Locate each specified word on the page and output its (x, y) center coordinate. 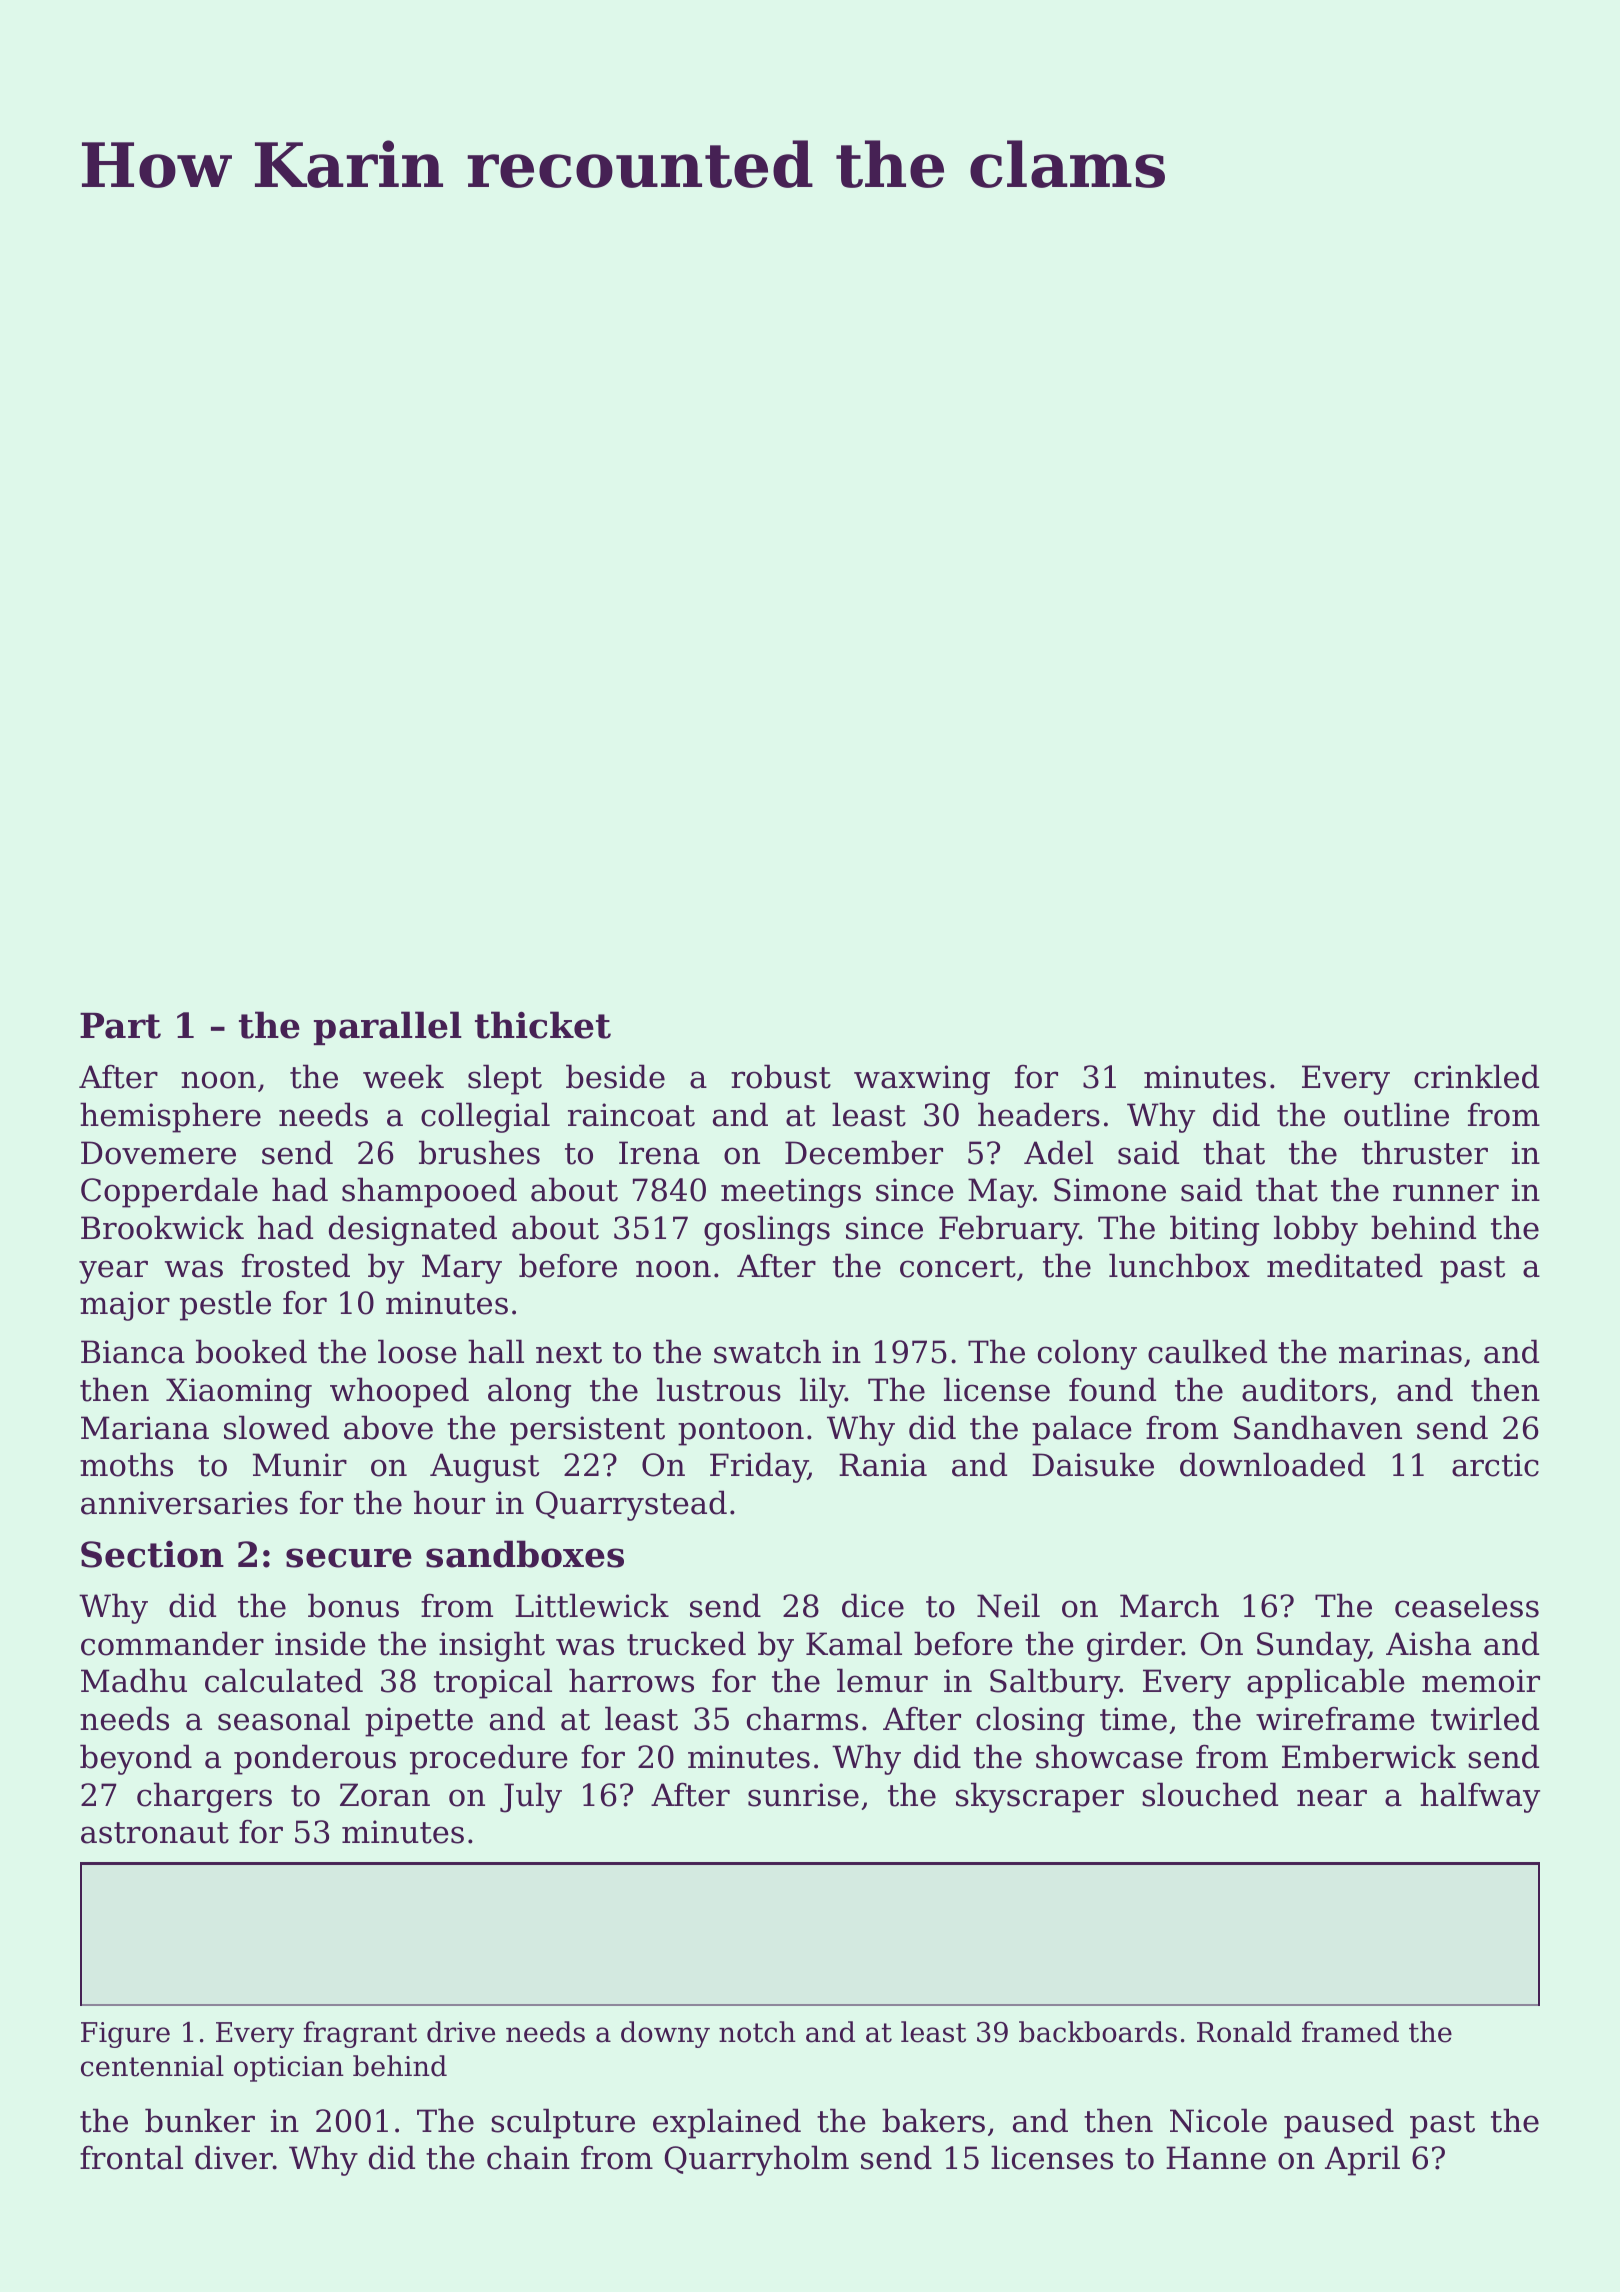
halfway (1480, 1797)
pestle (225, 1305)
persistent (587, 1431)
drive (461, 2032)
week (403, 1076)
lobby (1316, 1230)
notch (757, 2032)
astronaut (155, 1833)
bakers (933, 2120)
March (1169, 1605)
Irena (659, 1153)
